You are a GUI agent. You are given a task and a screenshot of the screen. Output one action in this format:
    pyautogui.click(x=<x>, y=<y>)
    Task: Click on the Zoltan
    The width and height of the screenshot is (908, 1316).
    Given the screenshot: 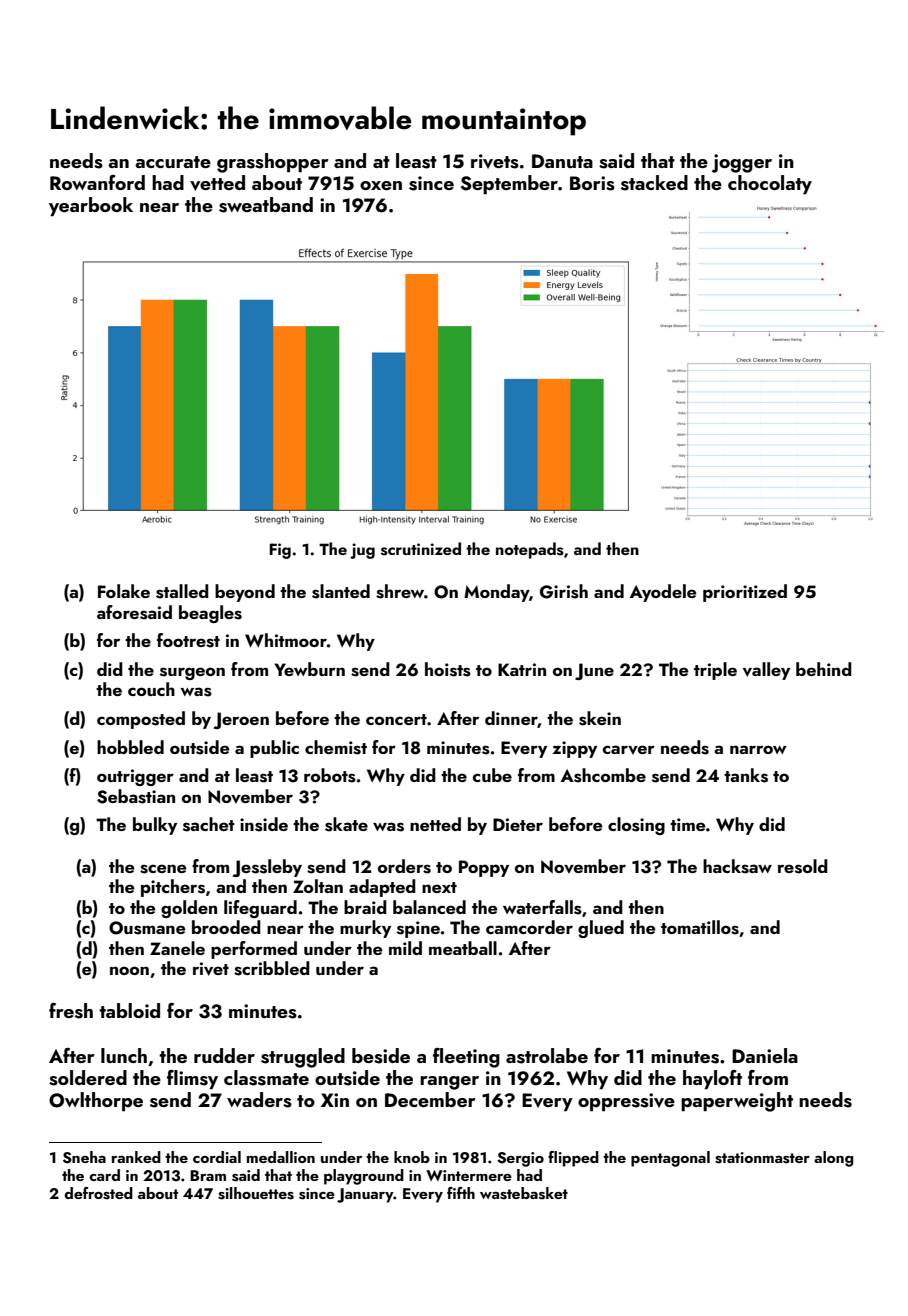 What is the action you would take?
    pyautogui.click(x=318, y=886)
